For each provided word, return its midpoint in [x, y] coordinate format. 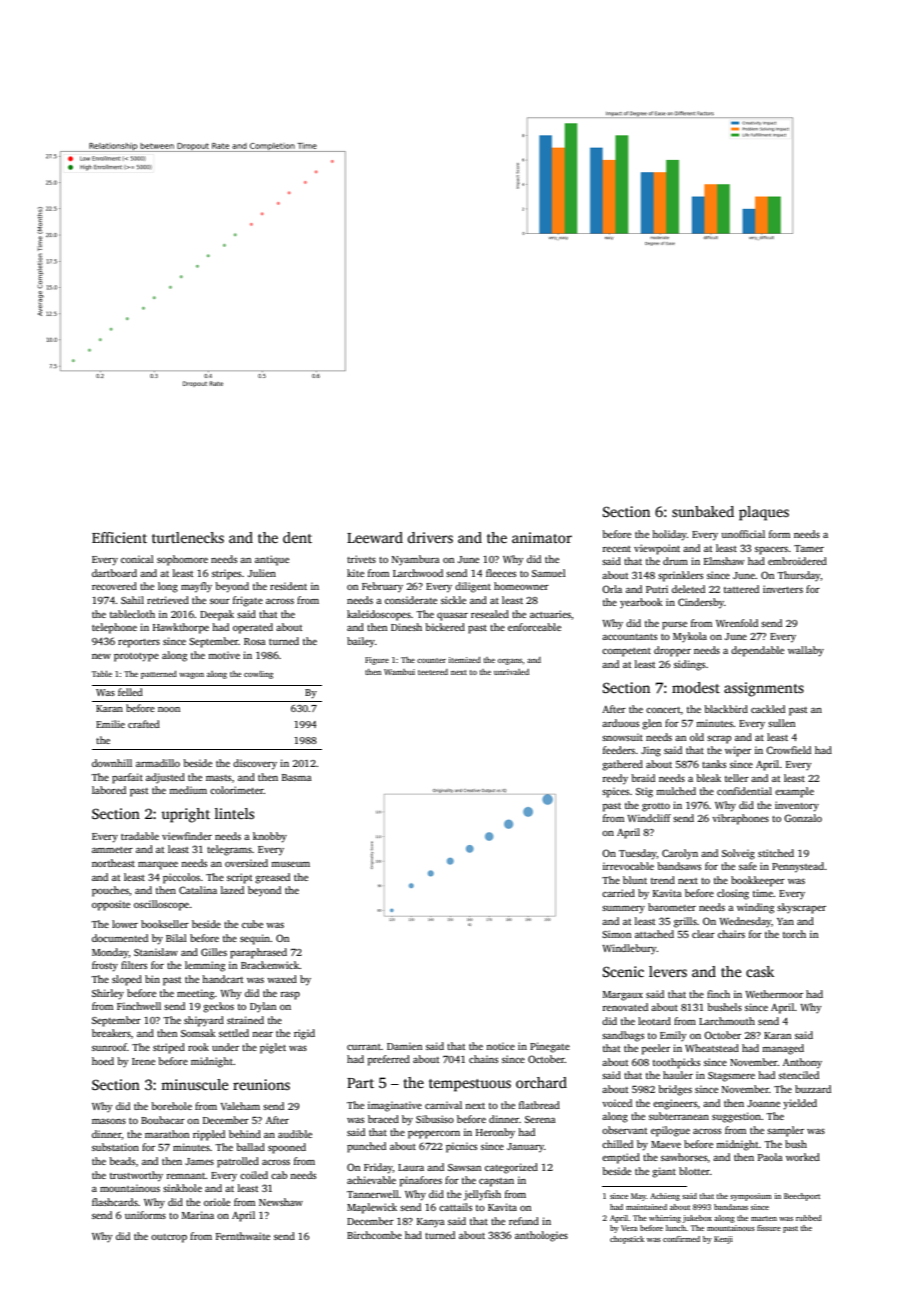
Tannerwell [373, 1194]
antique [272, 560]
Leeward [375, 537]
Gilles [214, 952]
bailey [361, 642]
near [262, 1034]
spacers [771, 551]
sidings [689, 665]
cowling [258, 675]
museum [290, 864]
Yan [785, 921]
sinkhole [182, 1188]
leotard [654, 1021]
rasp [290, 996]
